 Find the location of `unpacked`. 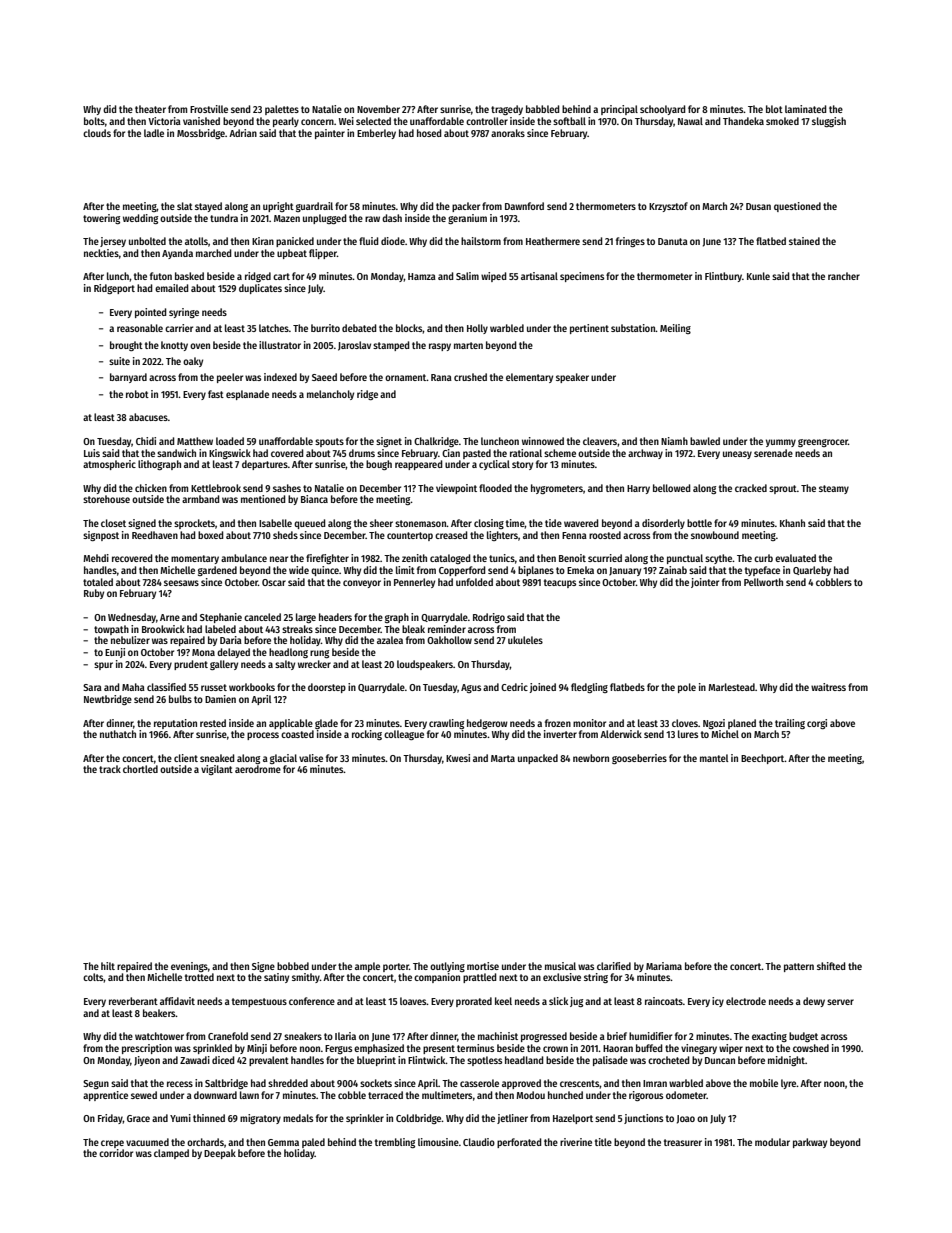

unpacked is located at coordinates (538, 759).
